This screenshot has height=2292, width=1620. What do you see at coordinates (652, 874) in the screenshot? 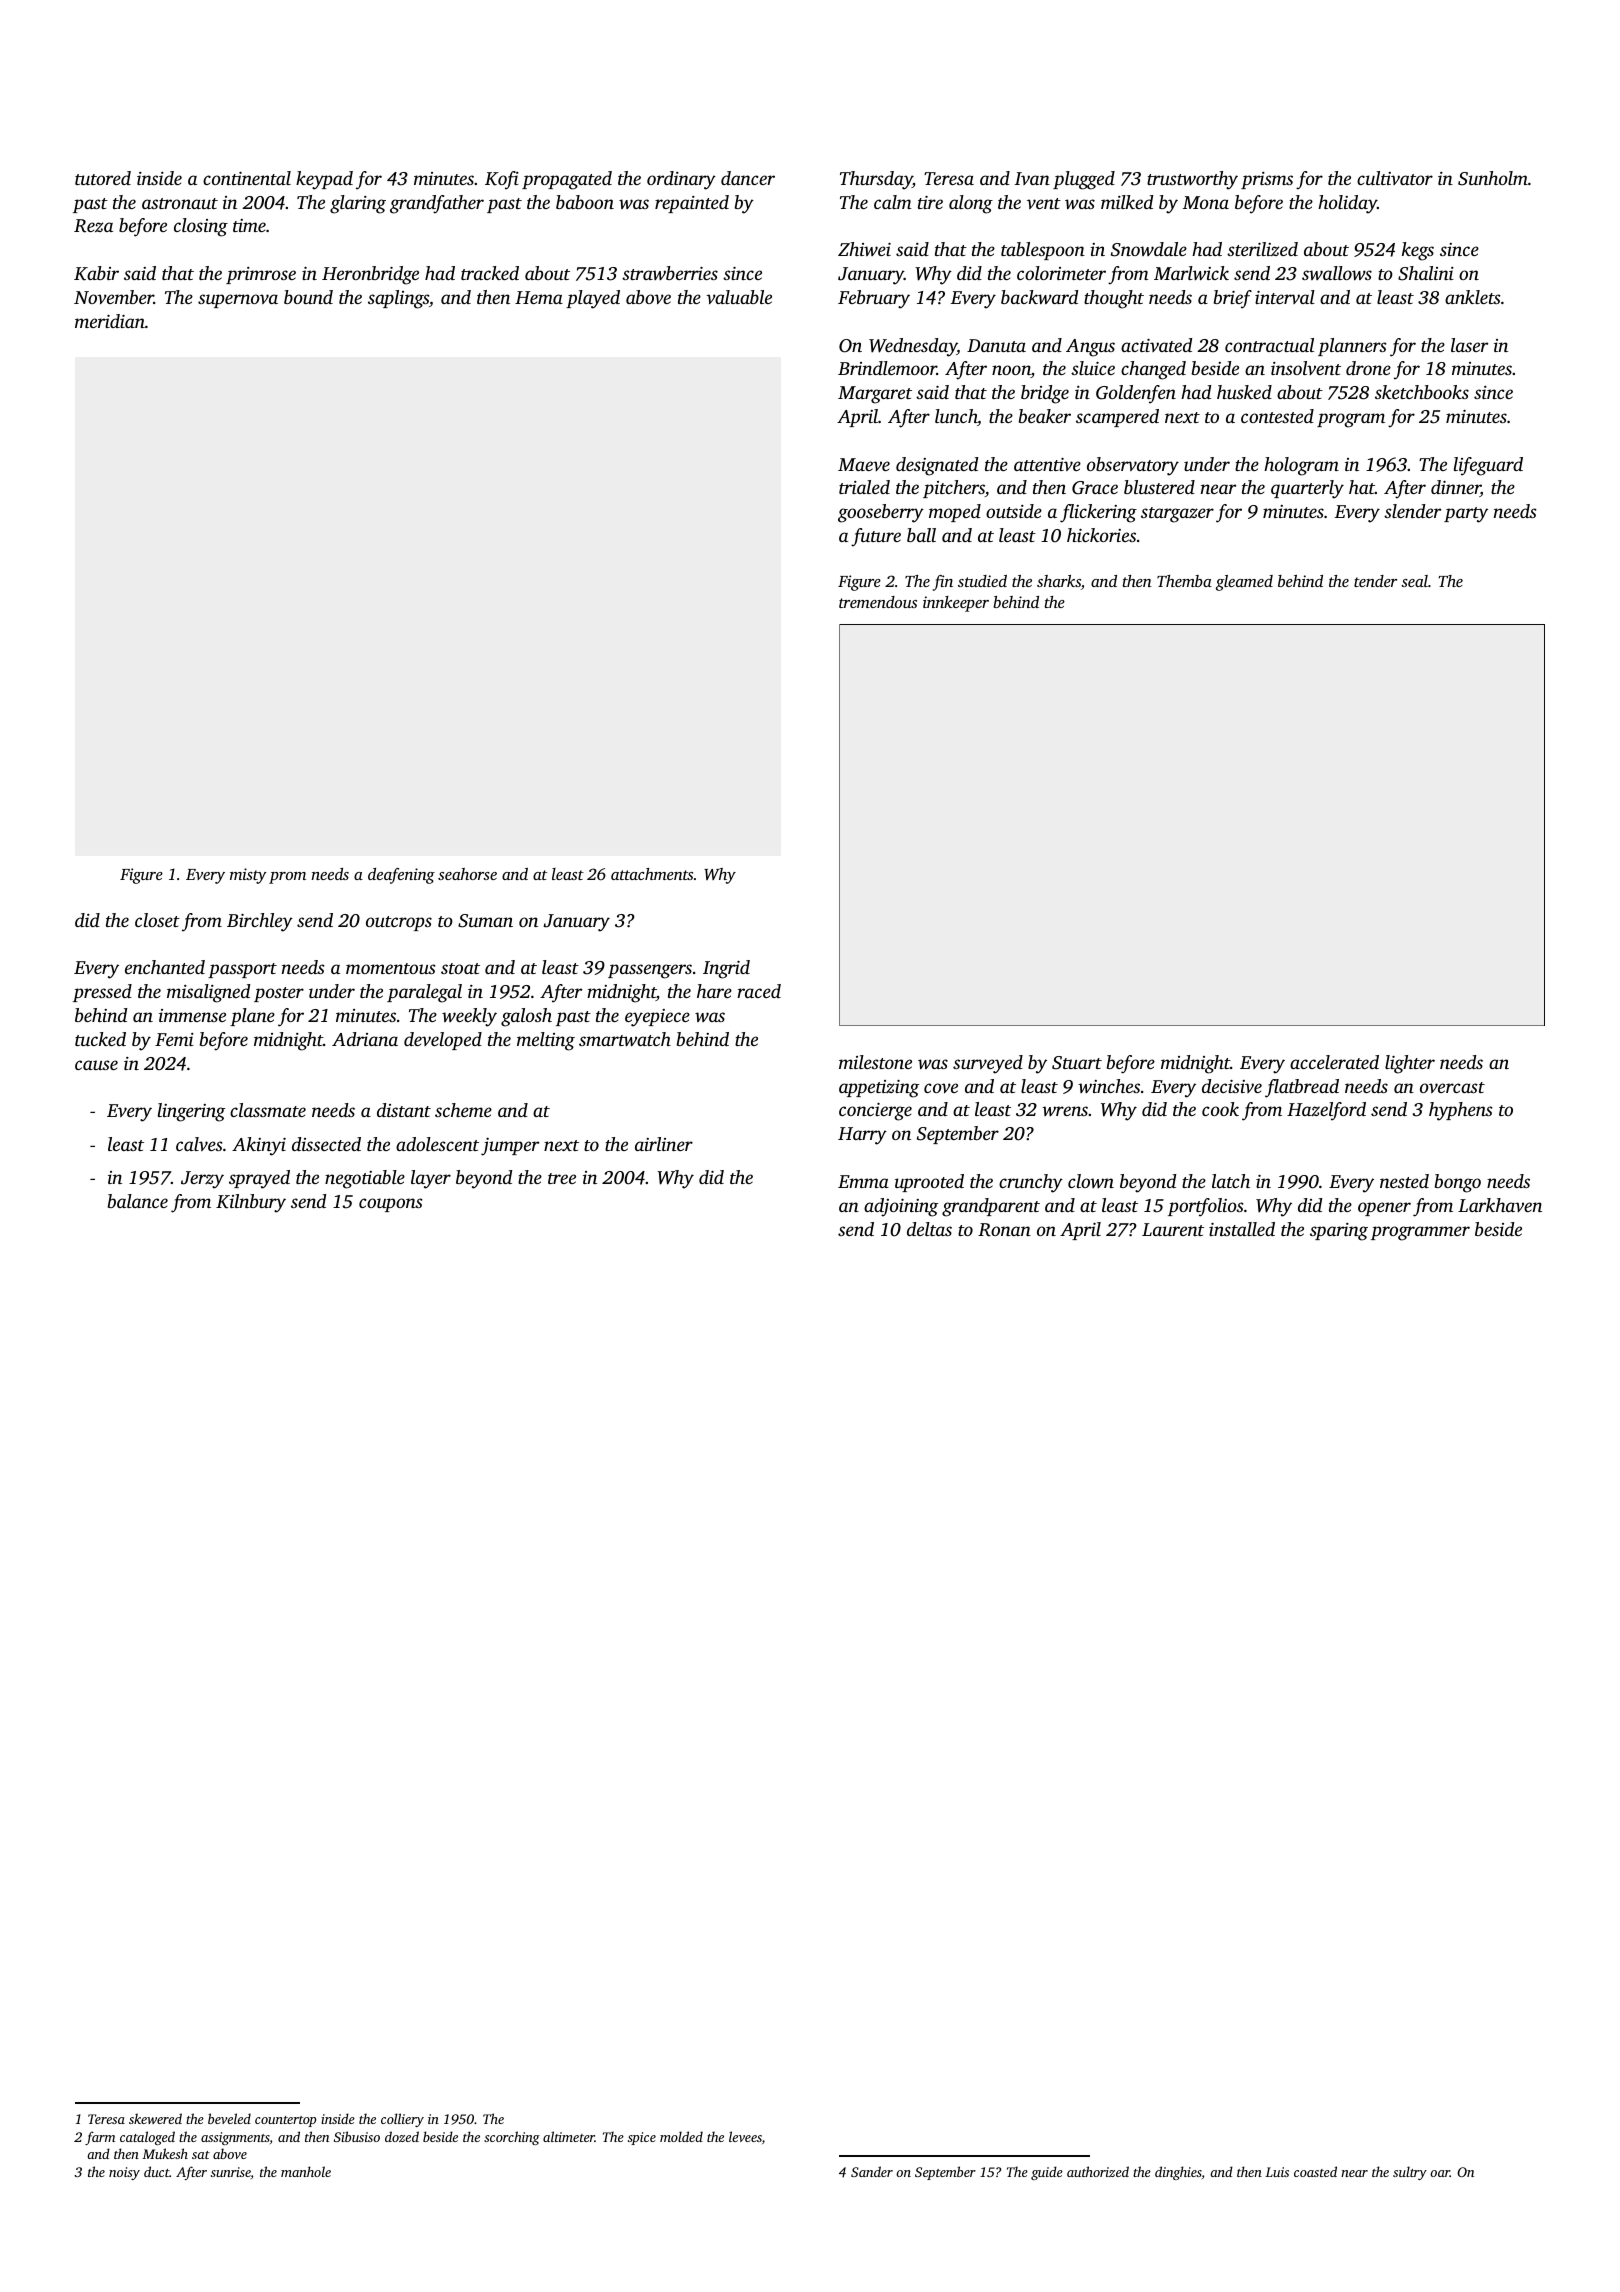
I see `attachments` at bounding box center [652, 874].
